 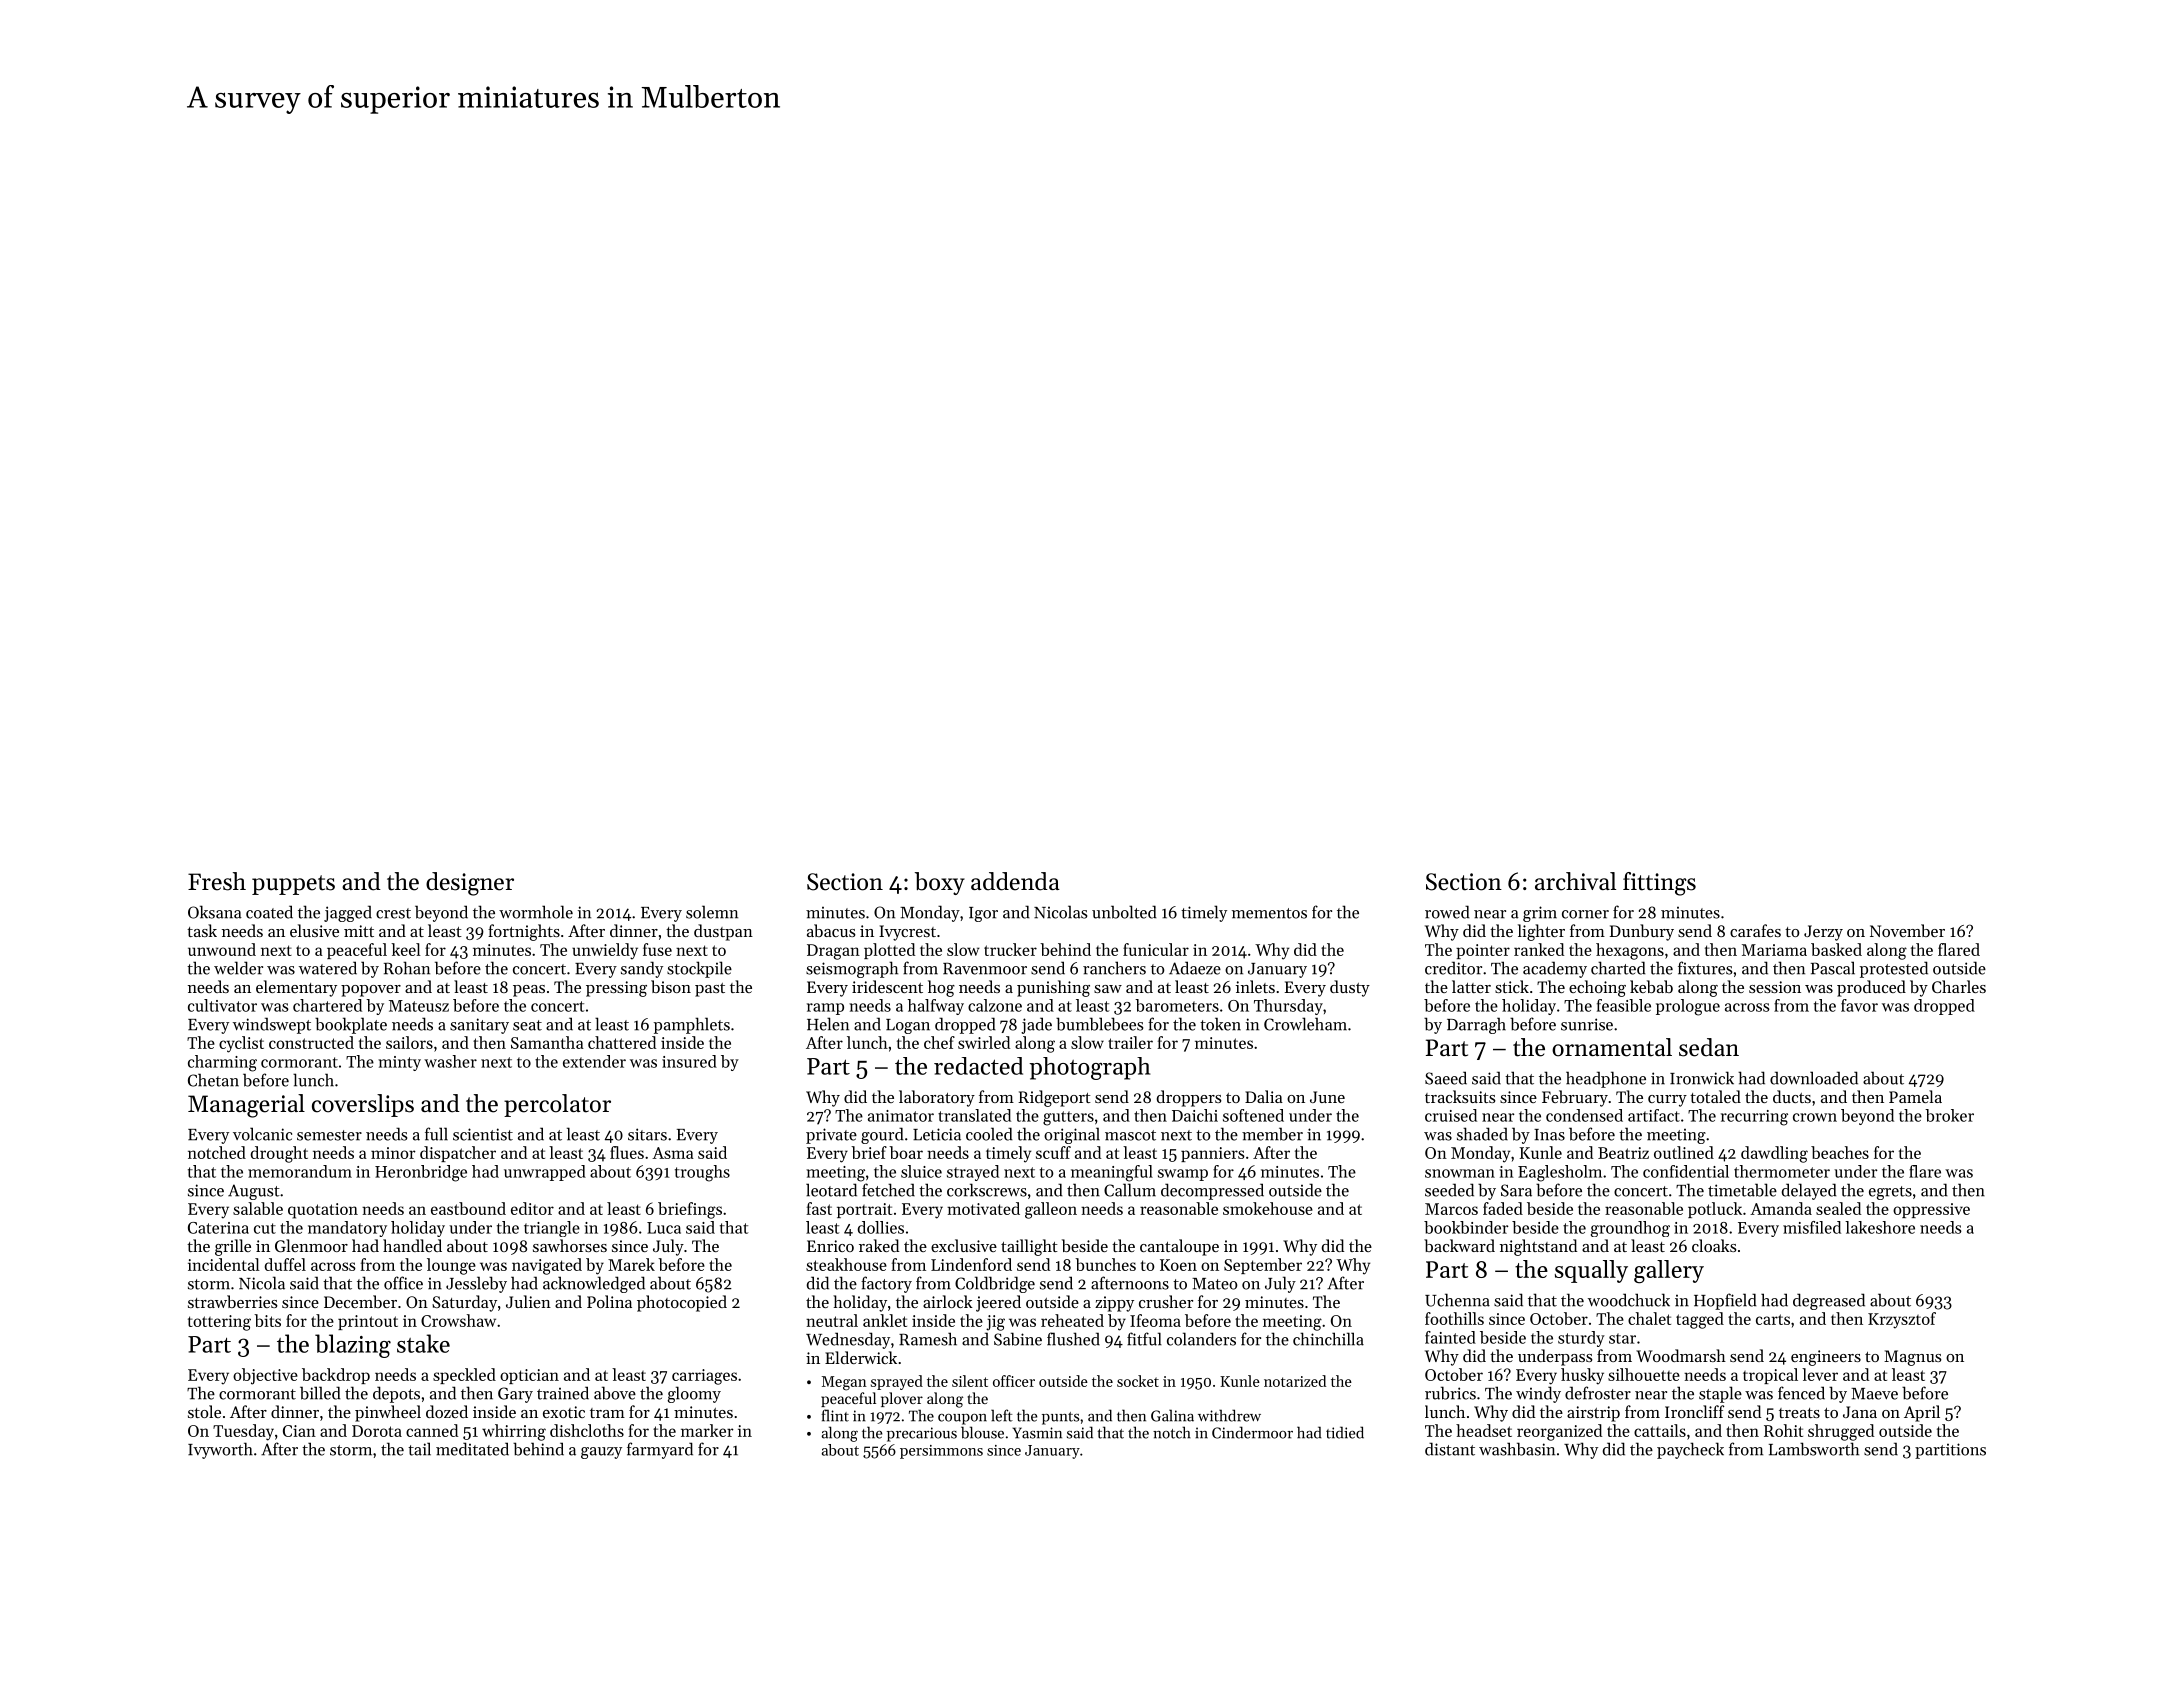 What do you see at coordinates (889, 951) in the screenshot?
I see `plotted` at bounding box center [889, 951].
